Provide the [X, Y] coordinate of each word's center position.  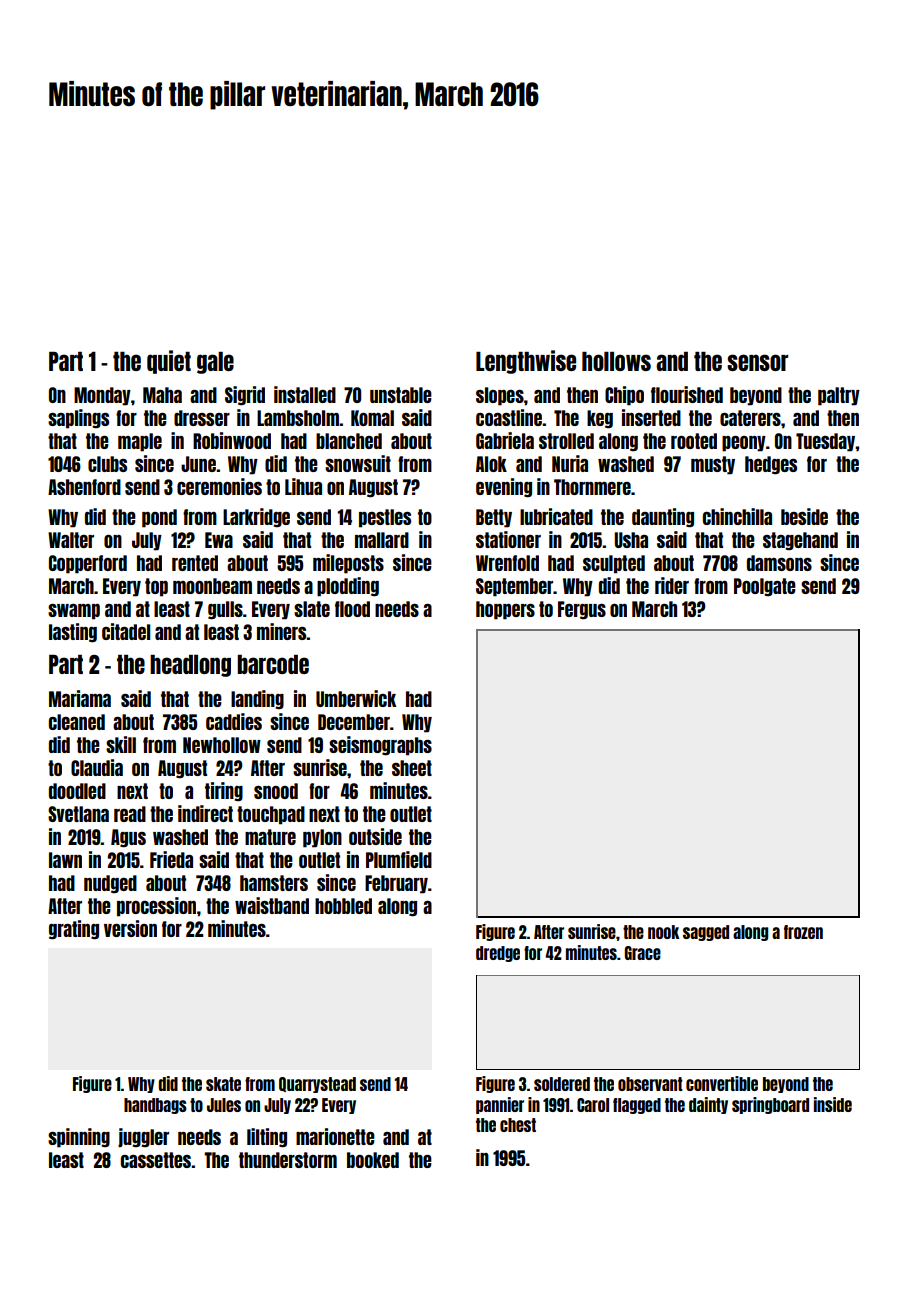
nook [663, 932]
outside [375, 836]
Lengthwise [526, 362]
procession [156, 907]
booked [373, 1160]
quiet [169, 362]
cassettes [156, 1160]
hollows [616, 361]
